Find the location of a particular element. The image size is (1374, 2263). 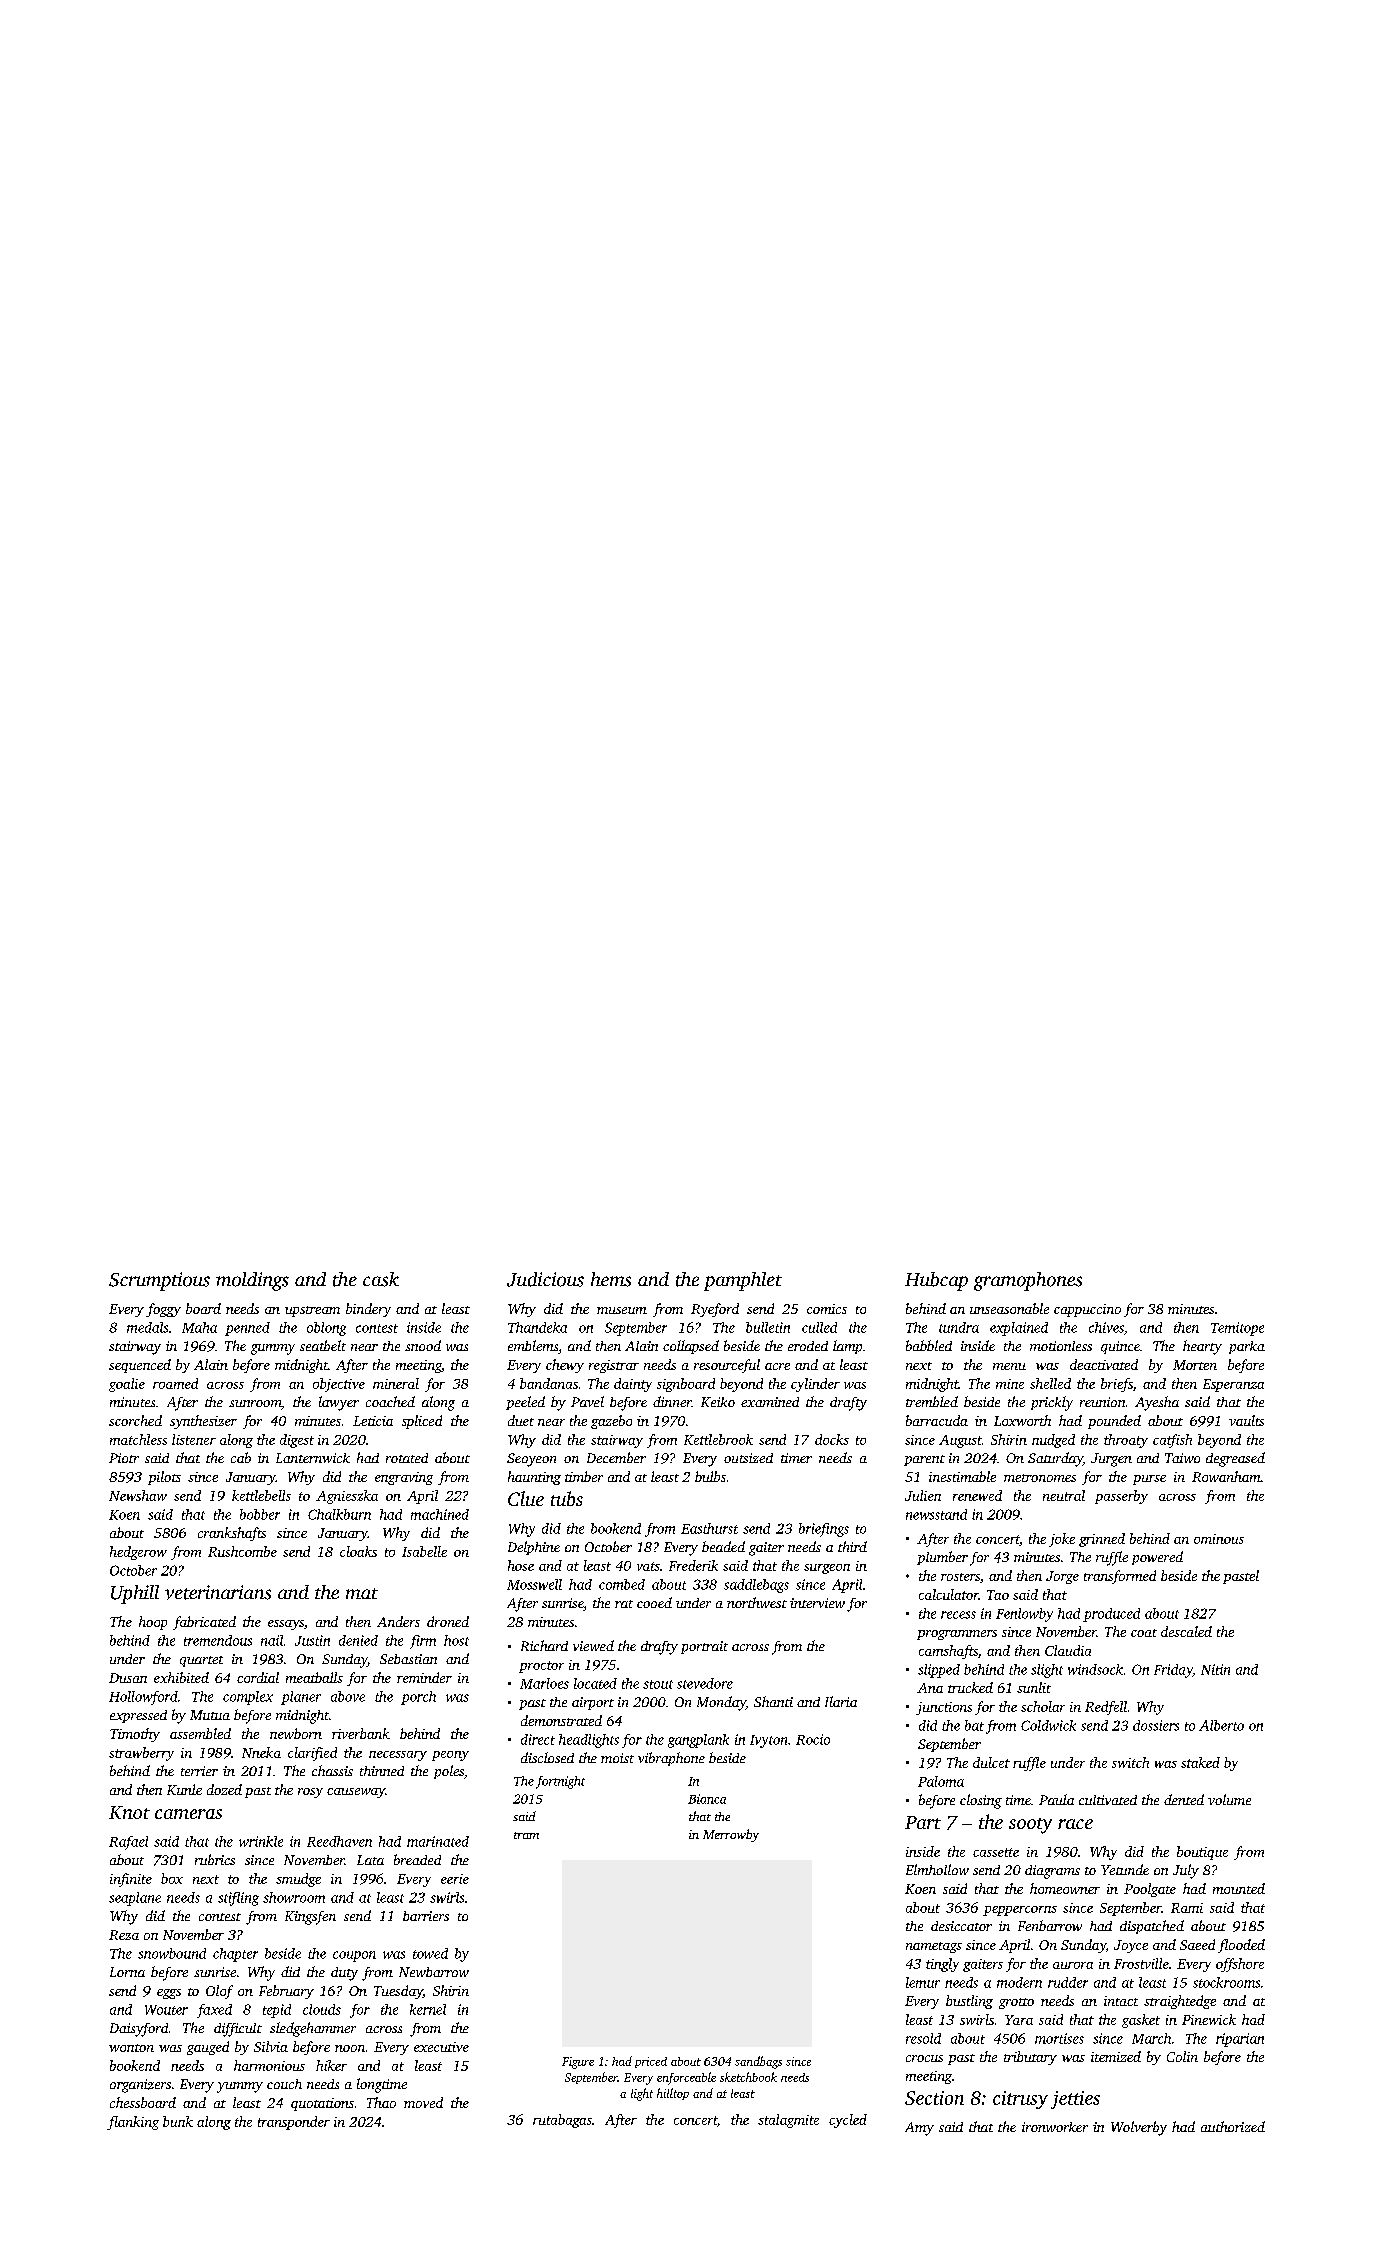

joke is located at coordinates (1062, 1540).
